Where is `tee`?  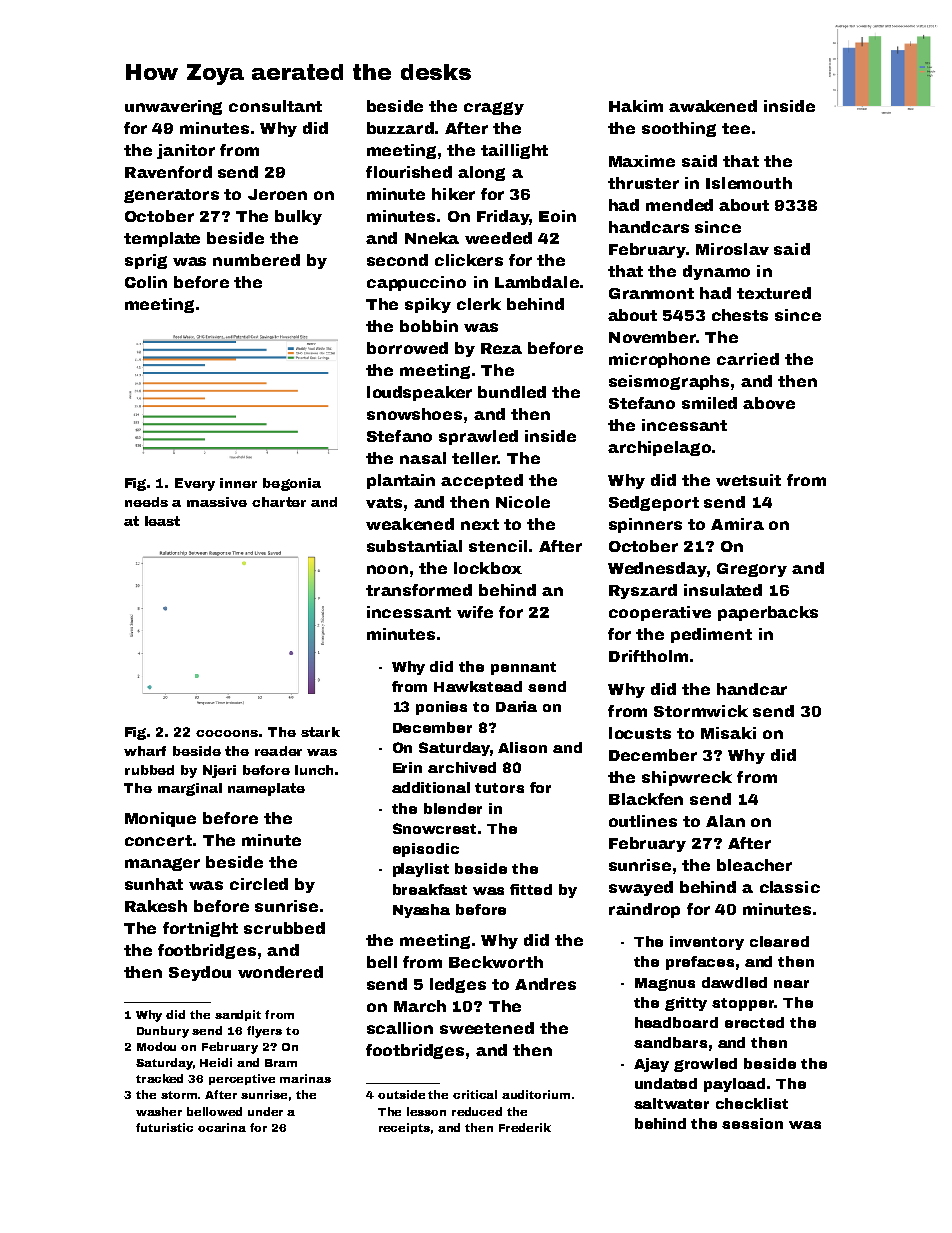 tee is located at coordinates (736, 128).
